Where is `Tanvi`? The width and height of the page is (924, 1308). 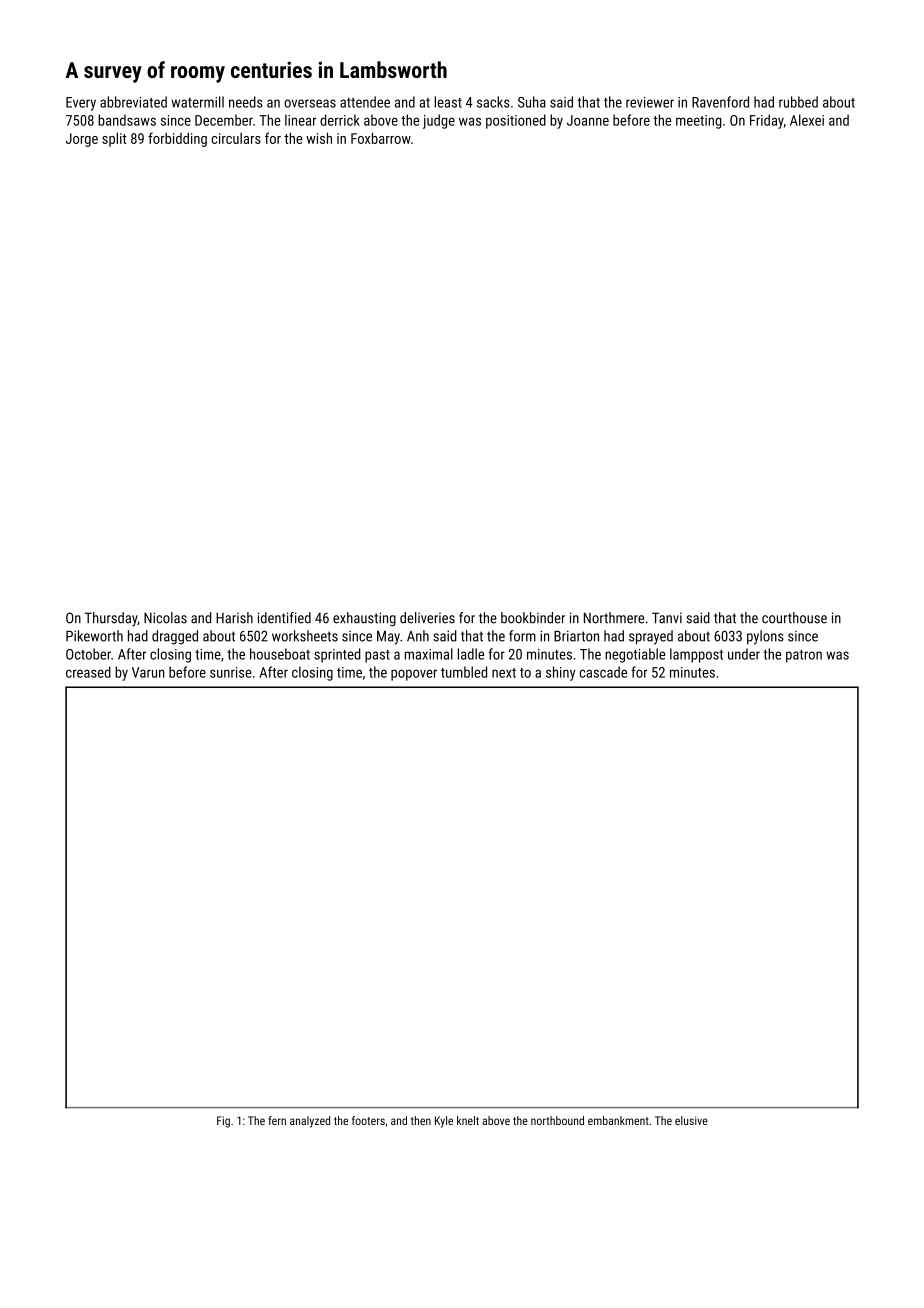
Tanvi is located at coordinates (667, 618).
